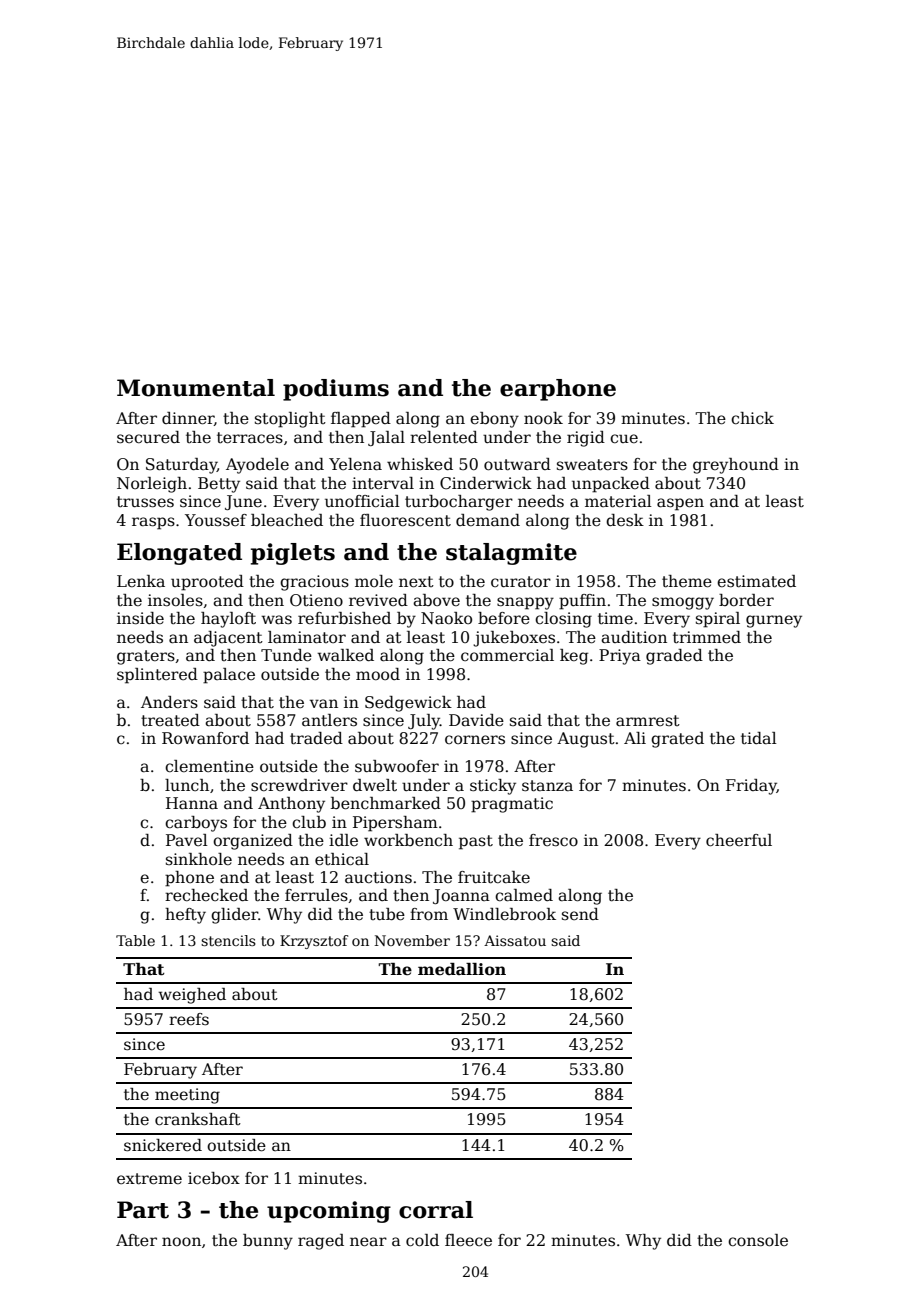 This page has height=1308, width=924. I want to click on nook, so click(543, 418).
